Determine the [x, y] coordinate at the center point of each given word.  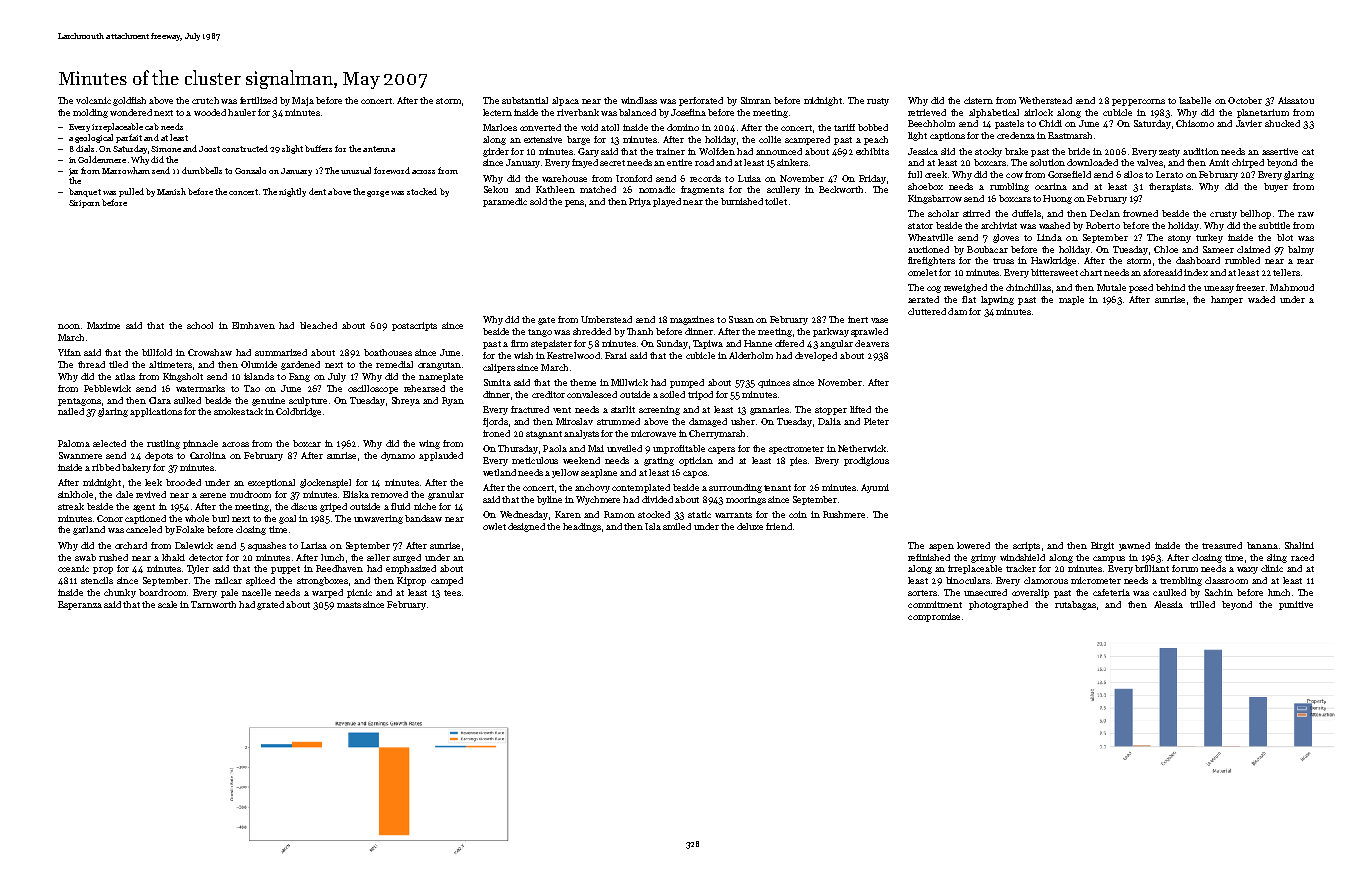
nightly [292, 192]
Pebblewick [107, 388]
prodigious [866, 461]
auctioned [928, 249]
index [1196, 272]
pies [798, 461]
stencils [97, 580]
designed [526, 527]
